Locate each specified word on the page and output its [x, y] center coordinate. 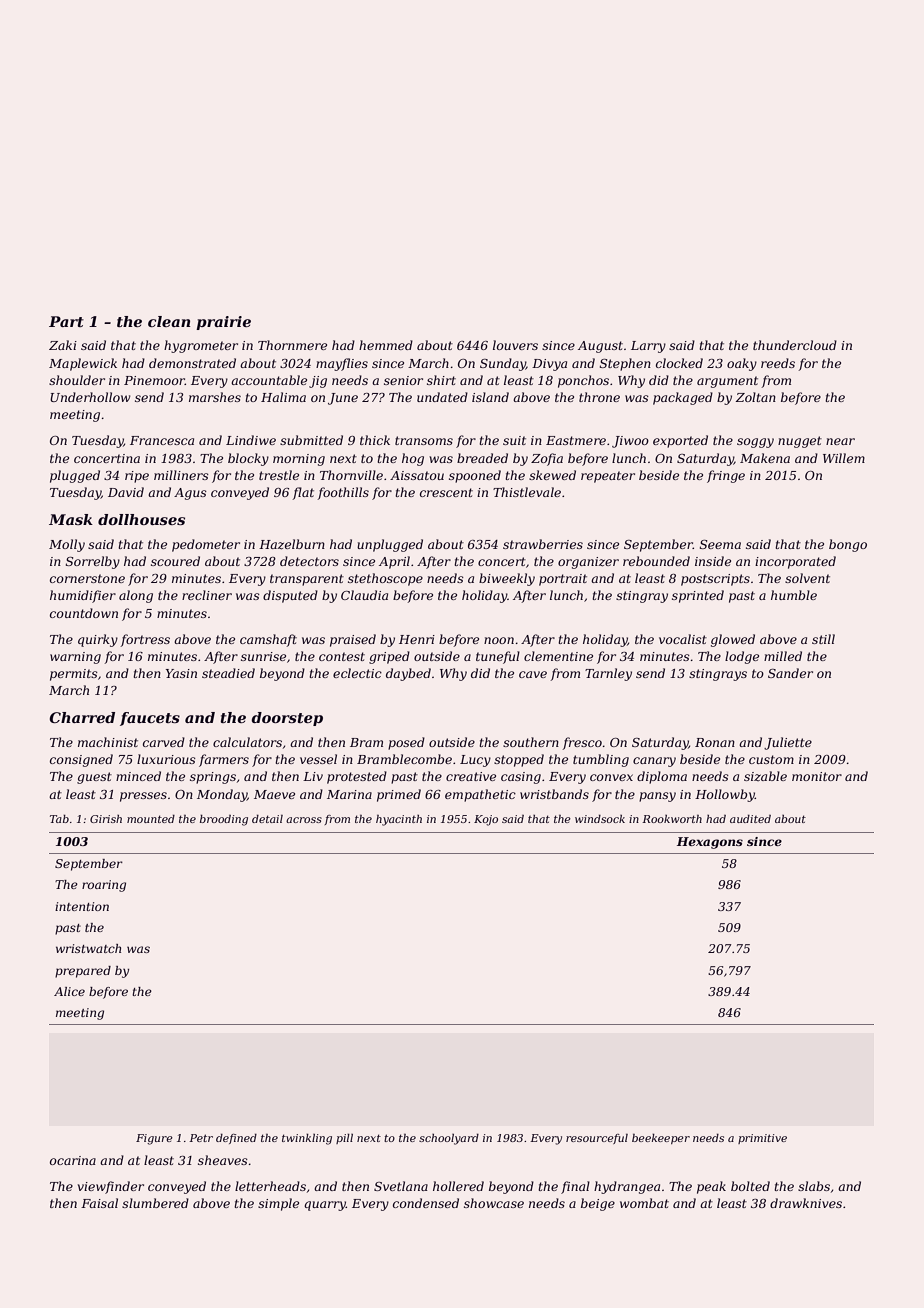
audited [750, 819]
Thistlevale [527, 492]
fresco [582, 743]
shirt [441, 380]
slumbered [155, 1203]
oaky [742, 364]
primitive [762, 1139]
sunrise [263, 656]
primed [399, 795]
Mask [71, 519]
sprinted [698, 596]
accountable [269, 380]
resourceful [597, 1139]
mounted [151, 819]
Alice [69, 991]
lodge [742, 657]
